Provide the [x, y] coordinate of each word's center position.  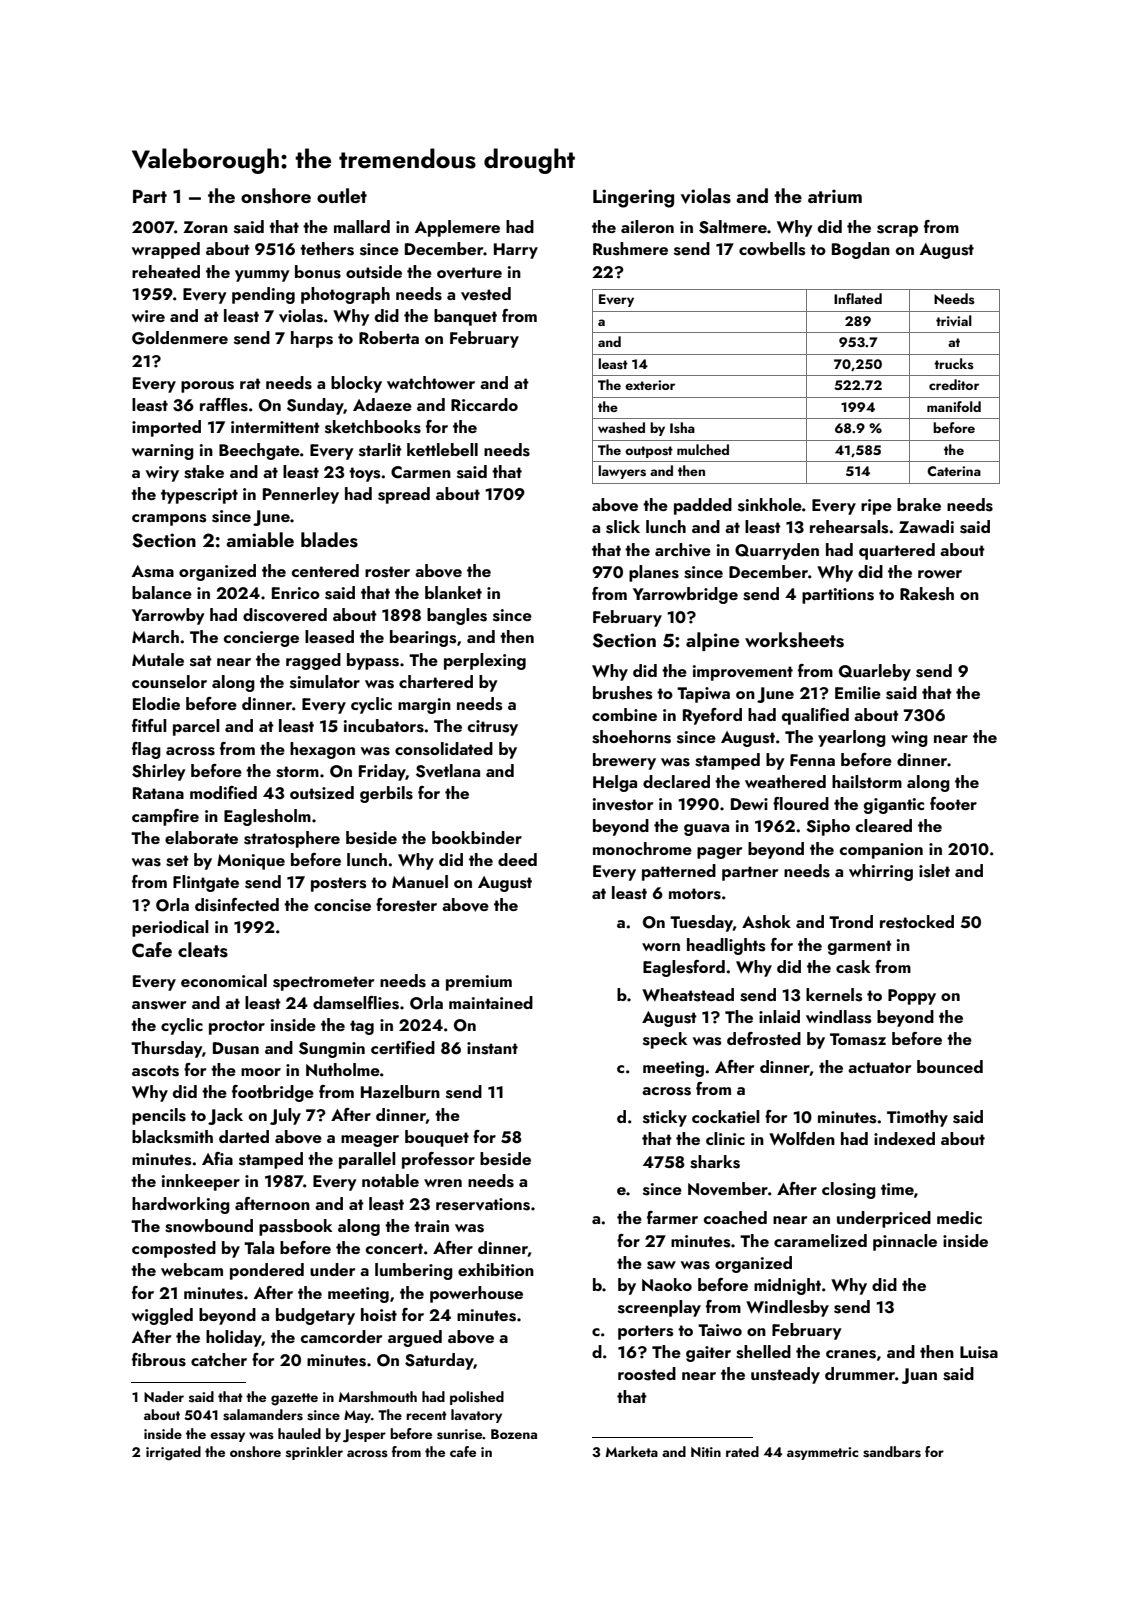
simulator [325, 682]
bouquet [437, 1138]
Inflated [858, 298]
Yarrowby [168, 616]
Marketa [632, 1451]
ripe [876, 507]
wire [148, 316]
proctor [237, 1027]
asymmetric [822, 1453]
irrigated [173, 1453]
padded [703, 506]
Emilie [858, 692]
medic [959, 1217]
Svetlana [448, 771]
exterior [650, 385]
